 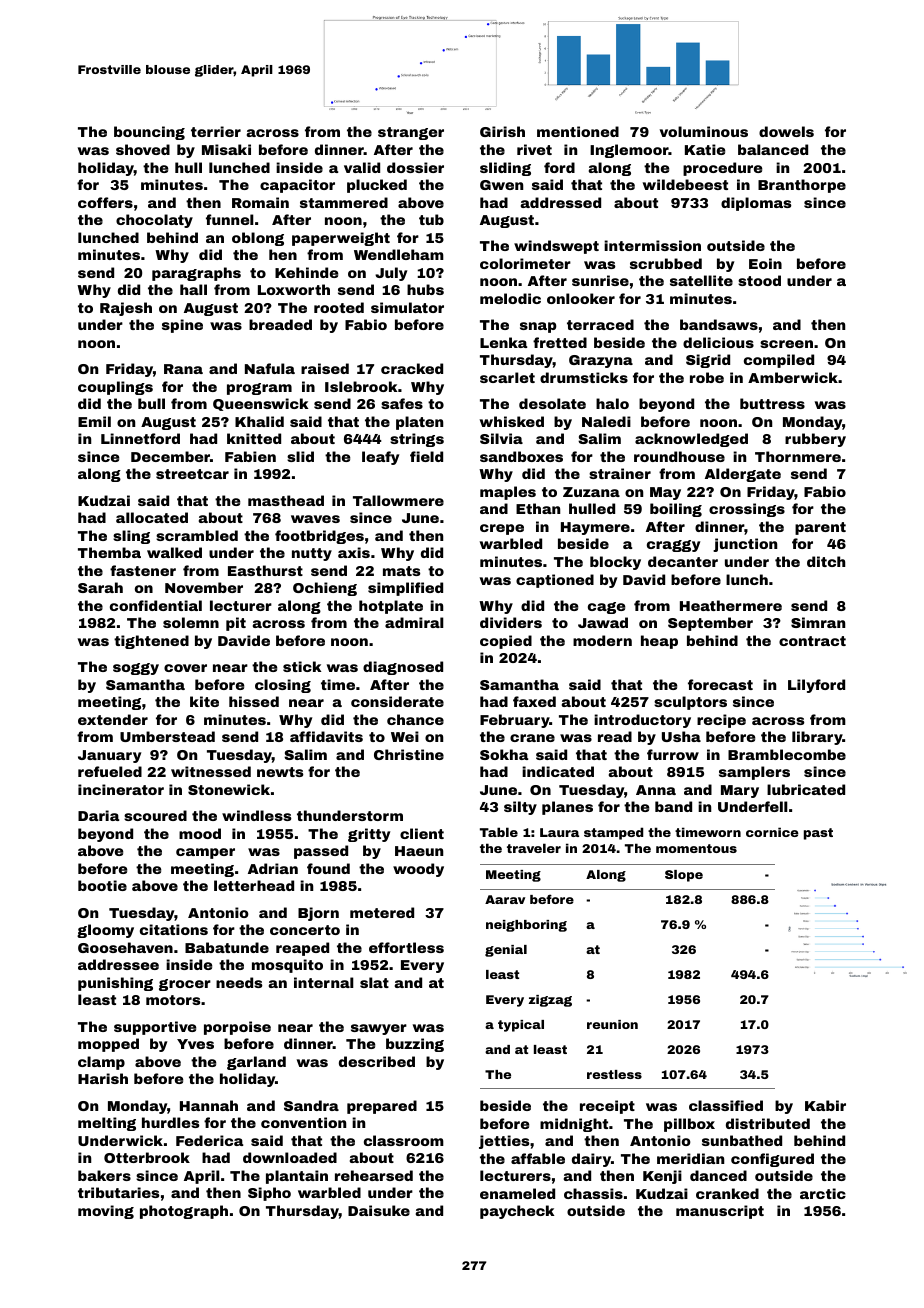 What do you see at coordinates (823, 1193) in the document?
I see `arctic` at bounding box center [823, 1193].
